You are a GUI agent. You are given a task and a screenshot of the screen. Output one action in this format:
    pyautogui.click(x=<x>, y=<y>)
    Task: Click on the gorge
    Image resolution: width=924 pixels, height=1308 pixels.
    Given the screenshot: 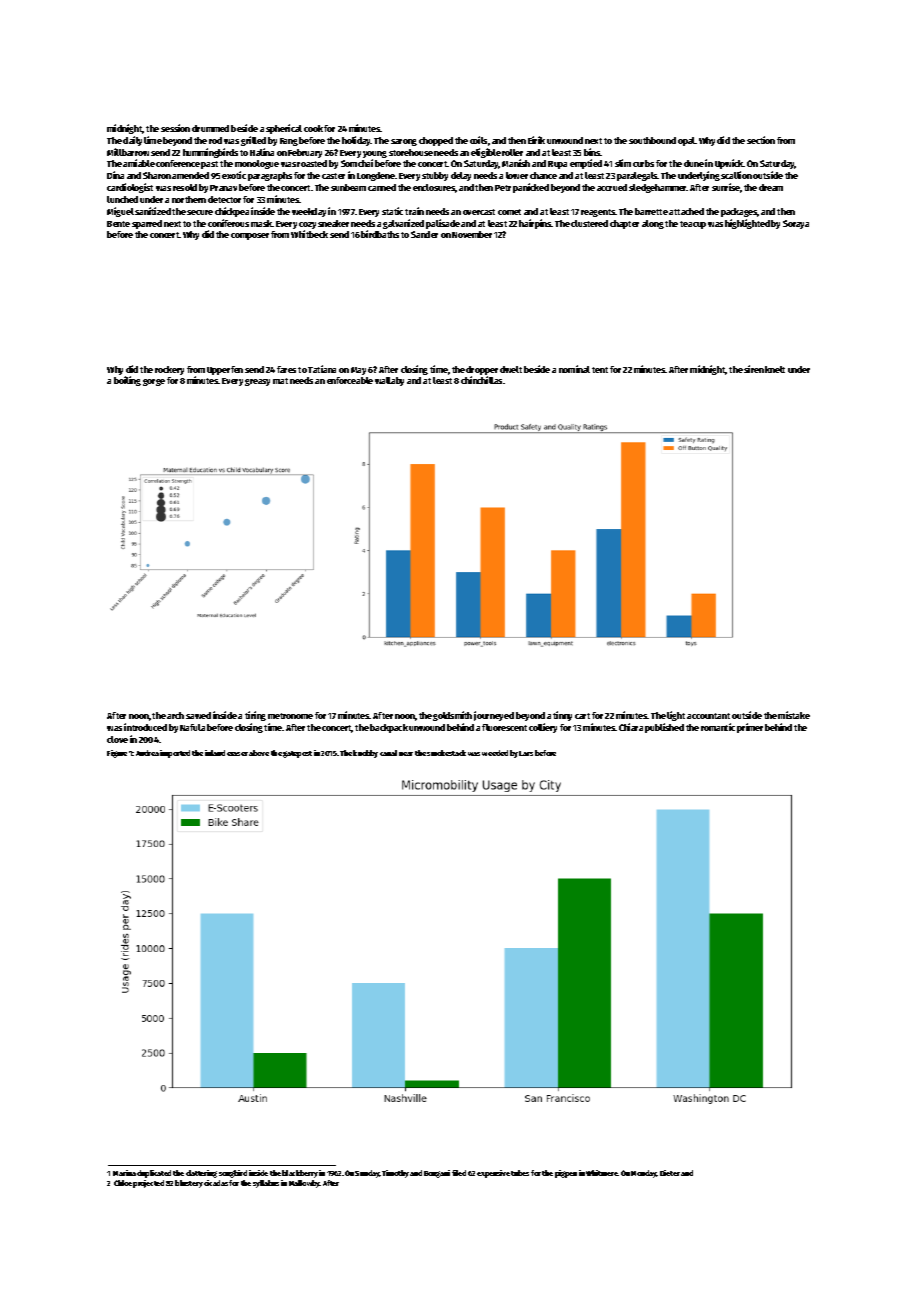 What is the action you would take?
    pyautogui.click(x=154, y=382)
